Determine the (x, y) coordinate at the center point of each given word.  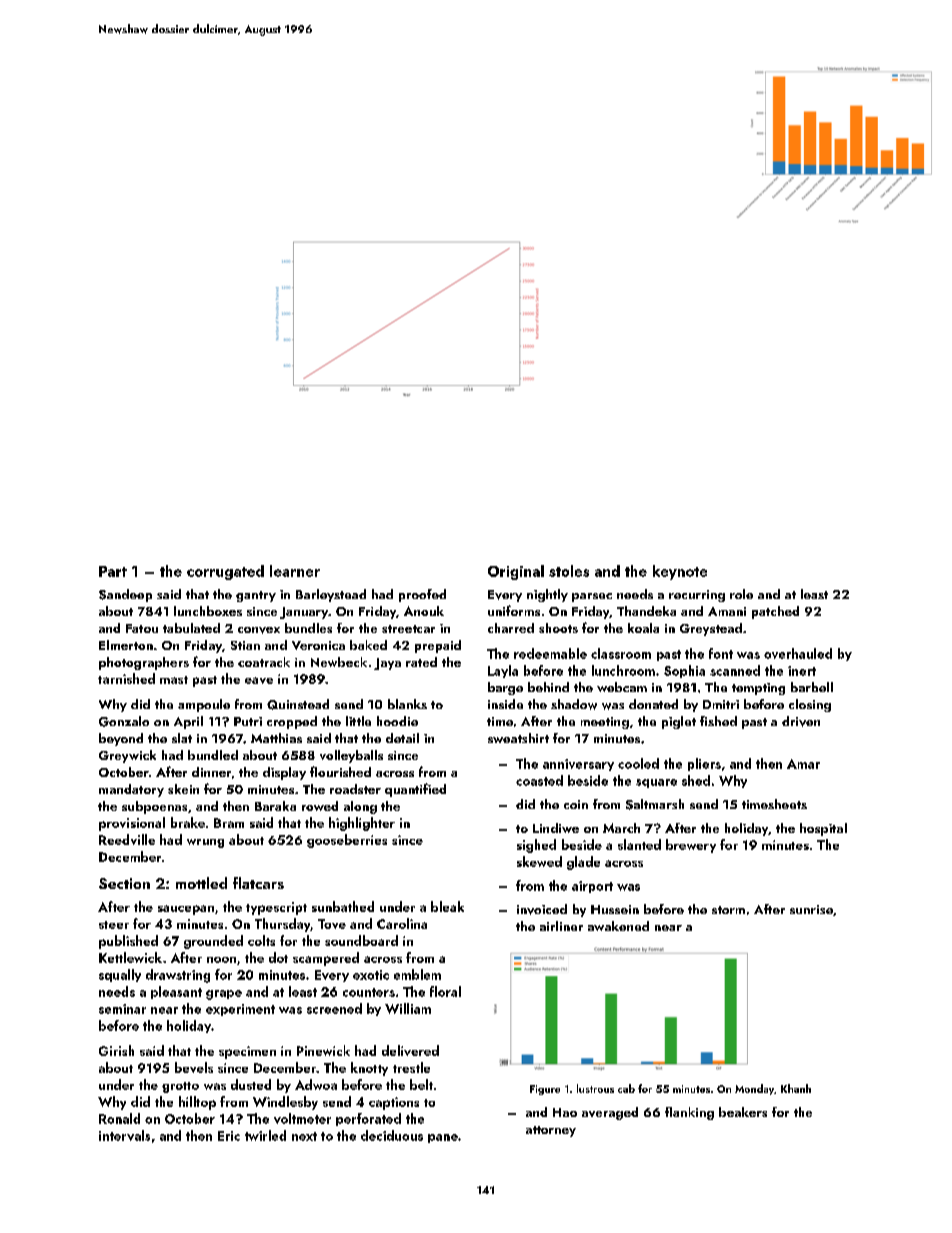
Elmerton (126, 645)
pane (443, 1138)
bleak (447, 906)
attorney (551, 1131)
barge (505, 688)
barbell (812, 687)
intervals (124, 1135)
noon (221, 960)
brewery (691, 846)
